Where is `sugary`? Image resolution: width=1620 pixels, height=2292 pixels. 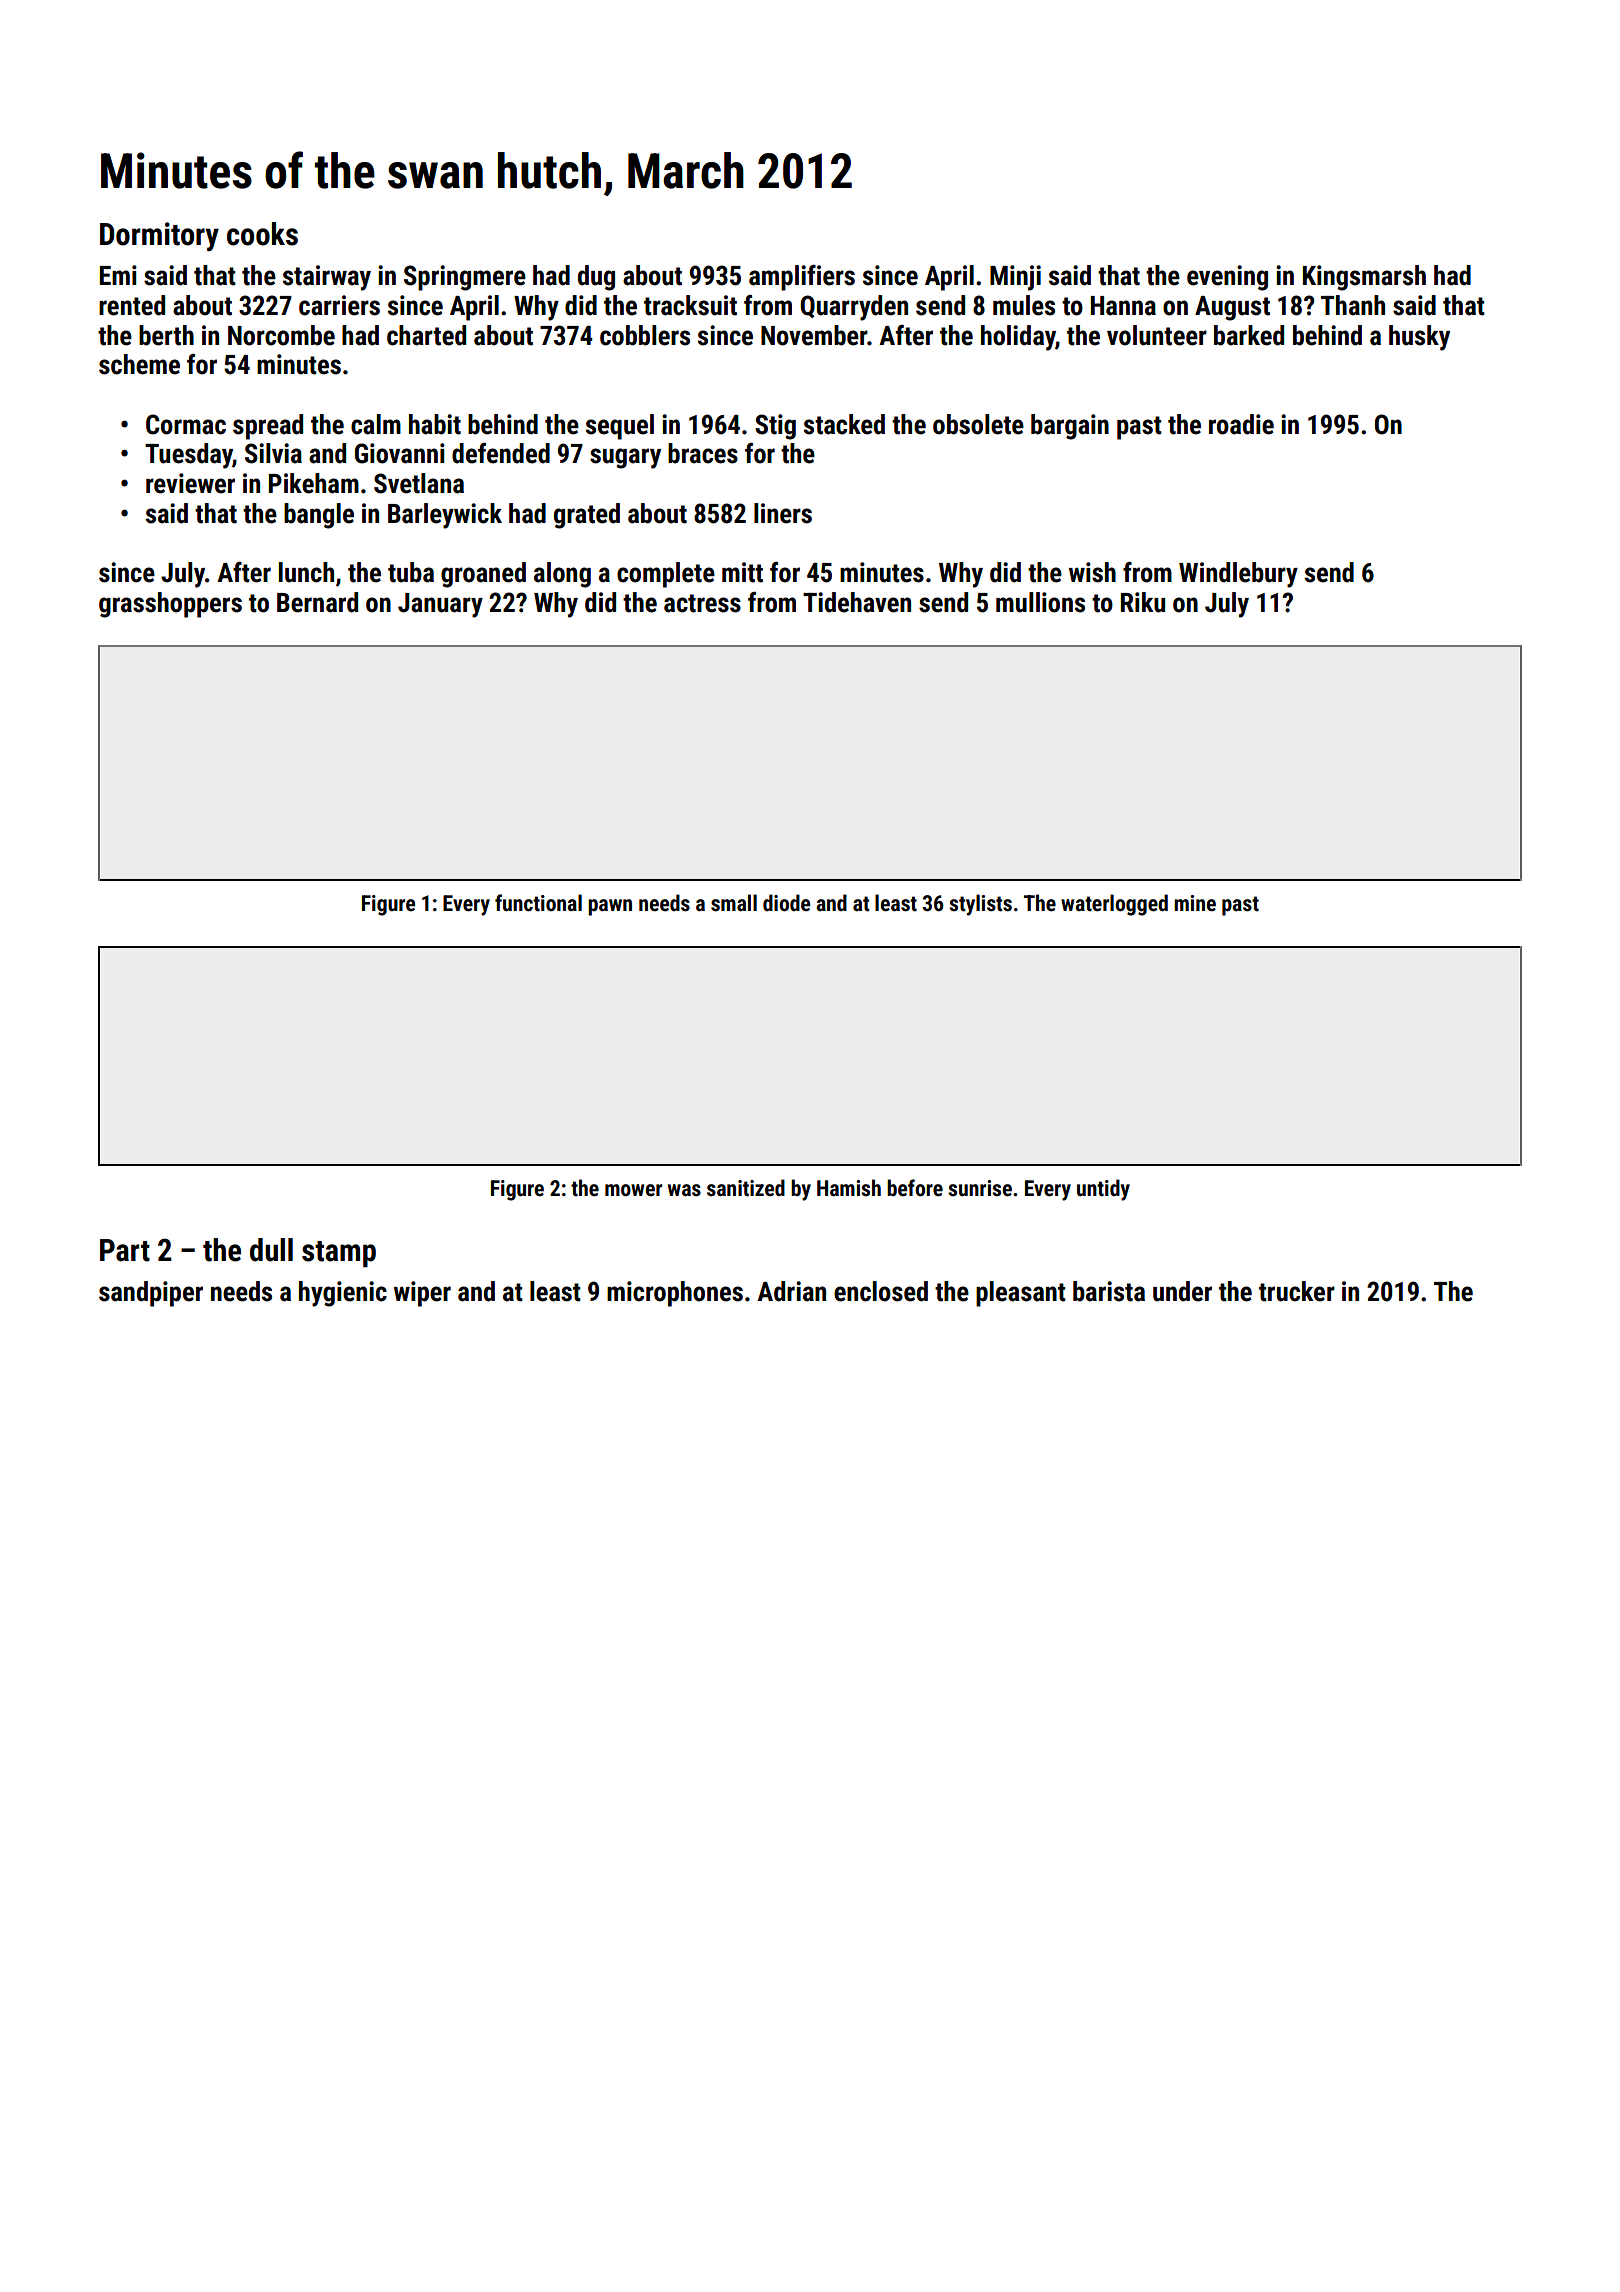
sugary is located at coordinates (625, 458).
